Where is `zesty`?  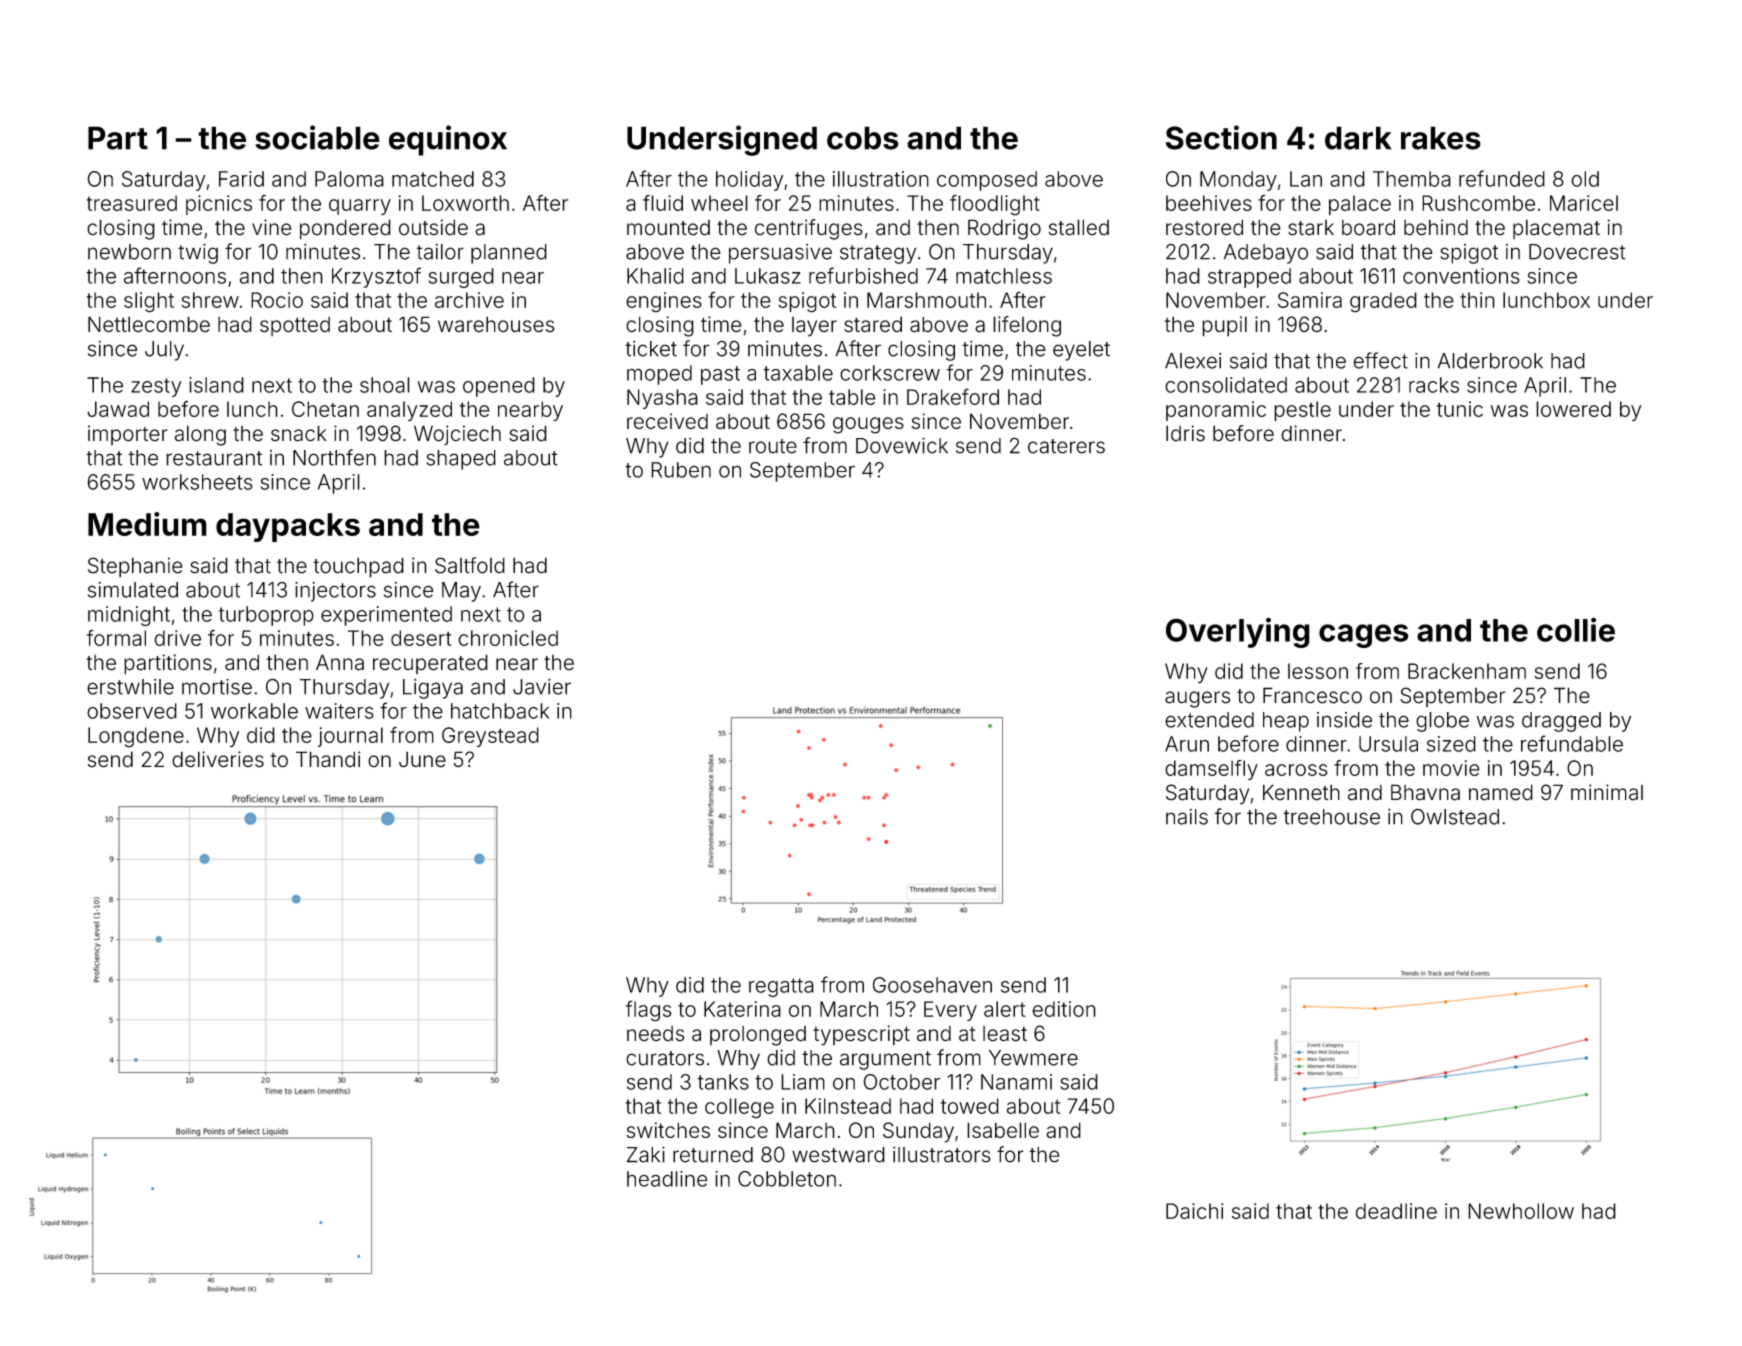 zesty is located at coordinates (156, 387).
